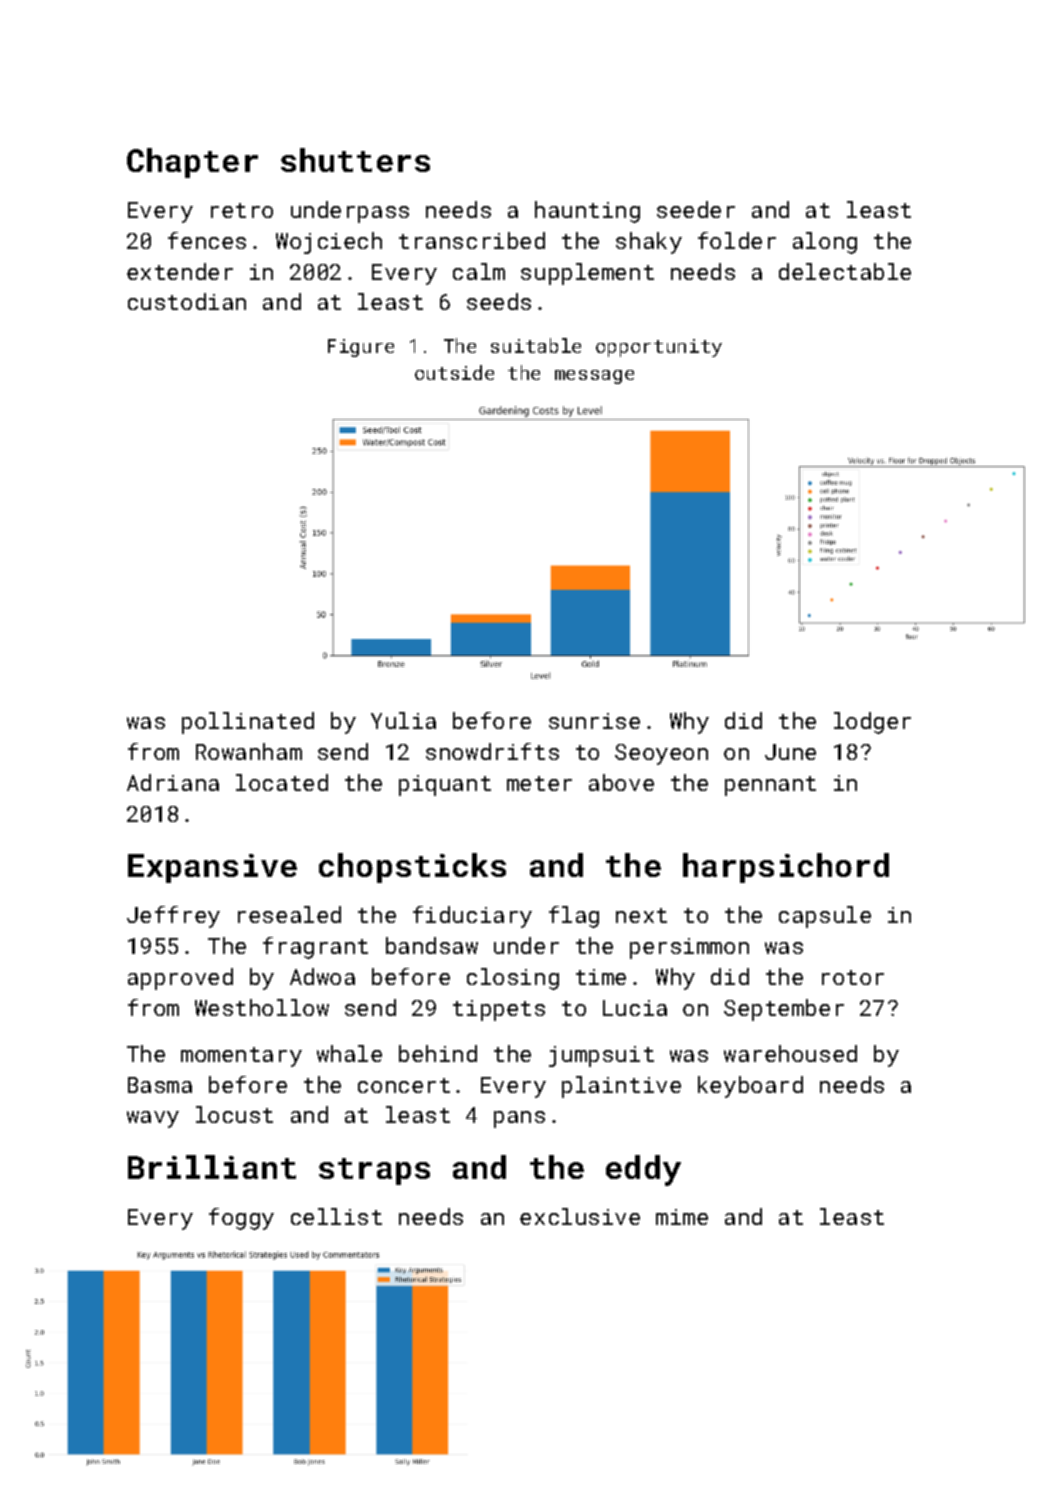  What do you see at coordinates (601, 1056) in the screenshot?
I see `jumpsuit` at bounding box center [601, 1056].
